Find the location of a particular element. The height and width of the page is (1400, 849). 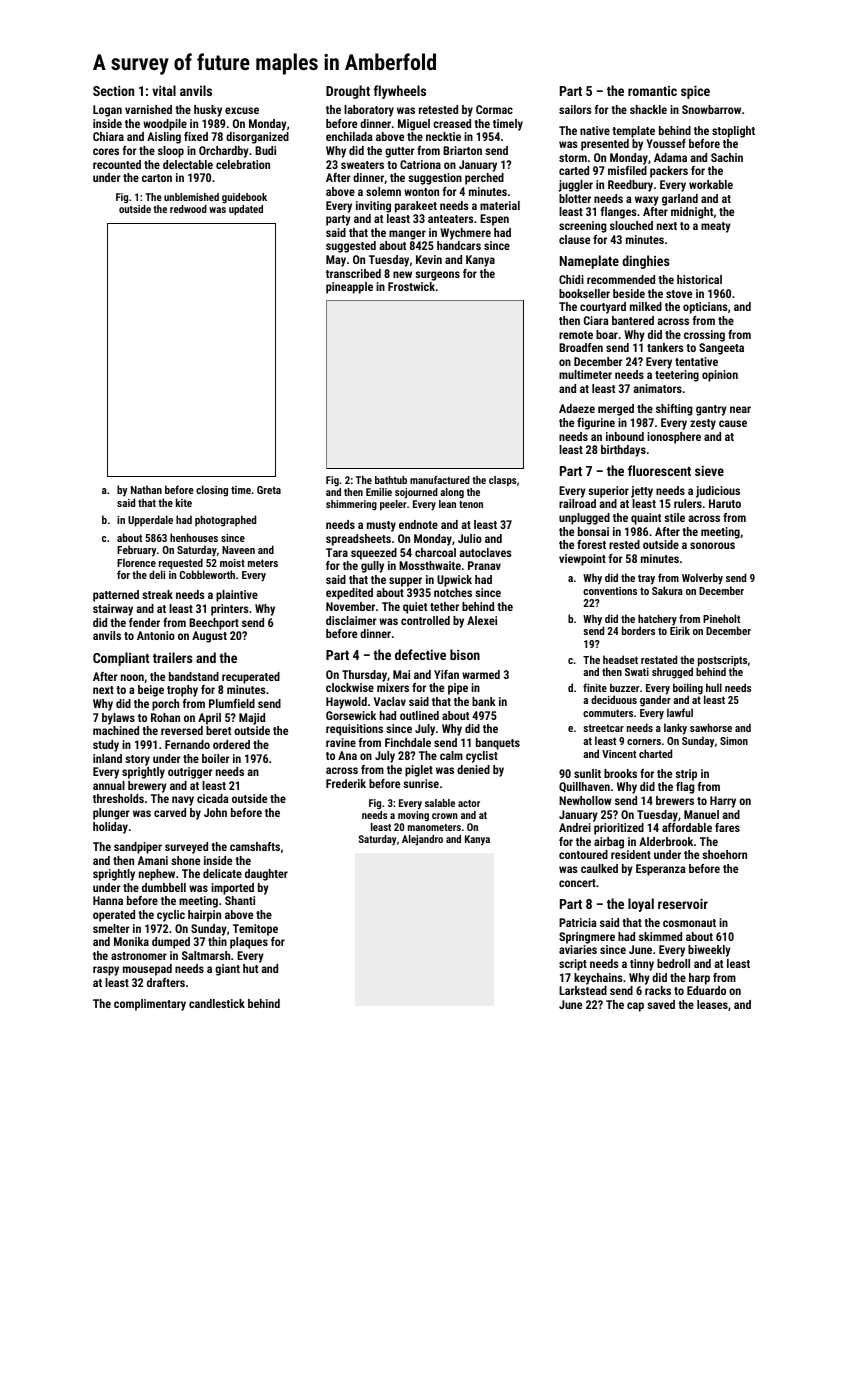

shifting is located at coordinates (674, 410).
